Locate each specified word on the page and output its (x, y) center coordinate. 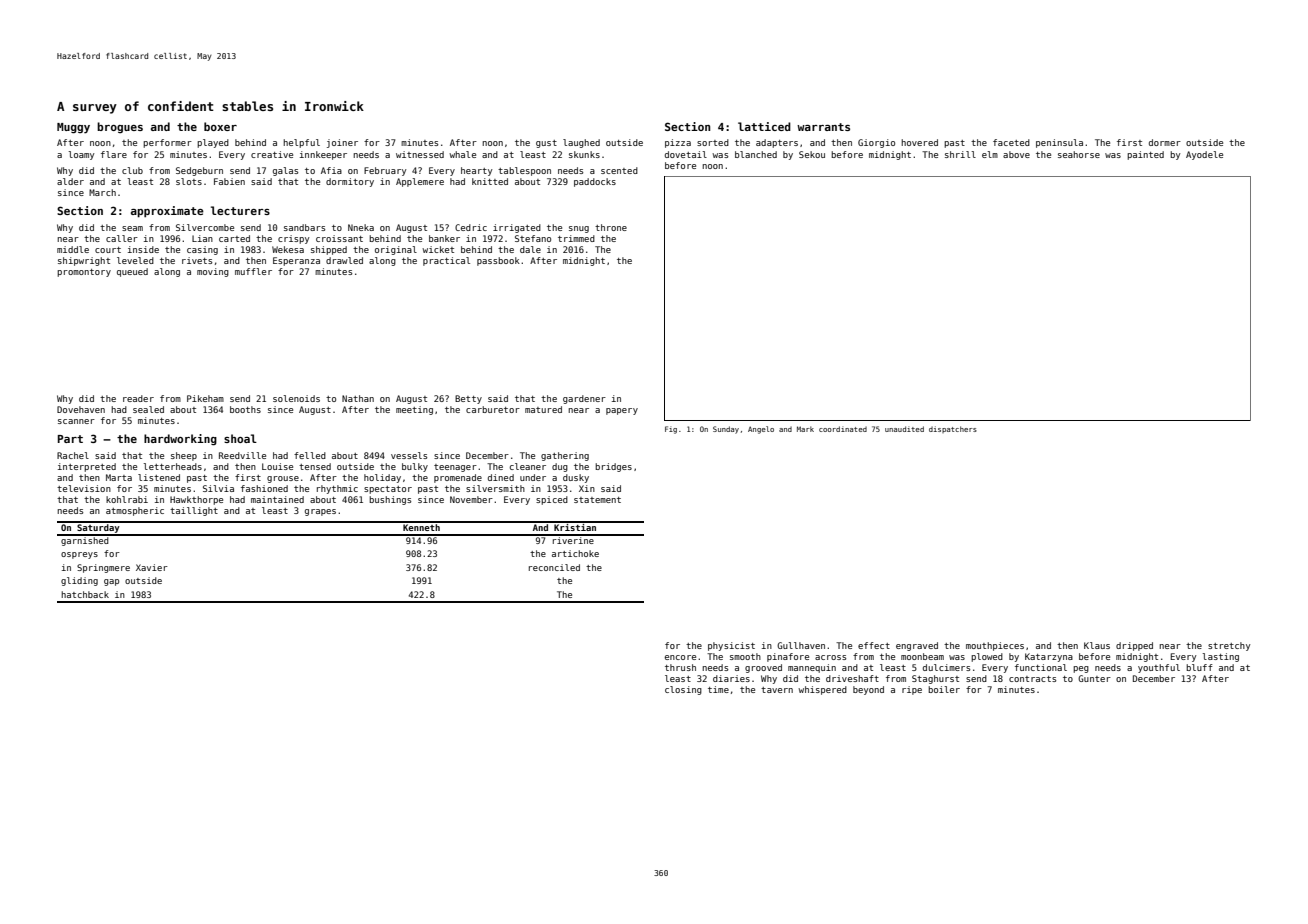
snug (579, 229)
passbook (498, 261)
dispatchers (953, 429)
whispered (822, 690)
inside (143, 249)
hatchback (85, 594)
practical (446, 261)
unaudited (904, 429)
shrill (960, 154)
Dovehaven (81, 409)
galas (285, 171)
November (471, 499)
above (1016, 154)
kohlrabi (127, 499)
